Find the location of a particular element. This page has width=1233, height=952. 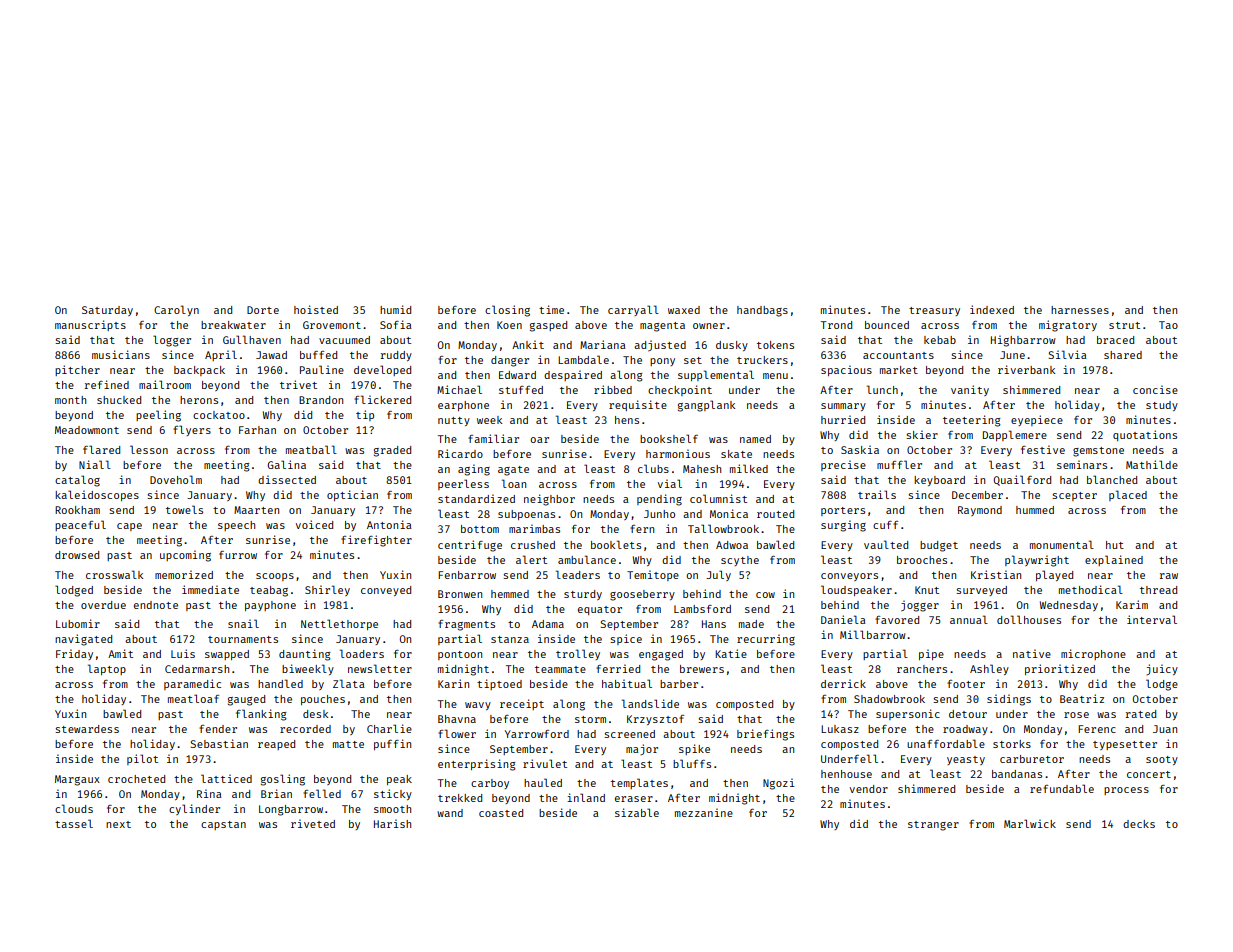

Yarrowford is located at coordinates (537, 734).
